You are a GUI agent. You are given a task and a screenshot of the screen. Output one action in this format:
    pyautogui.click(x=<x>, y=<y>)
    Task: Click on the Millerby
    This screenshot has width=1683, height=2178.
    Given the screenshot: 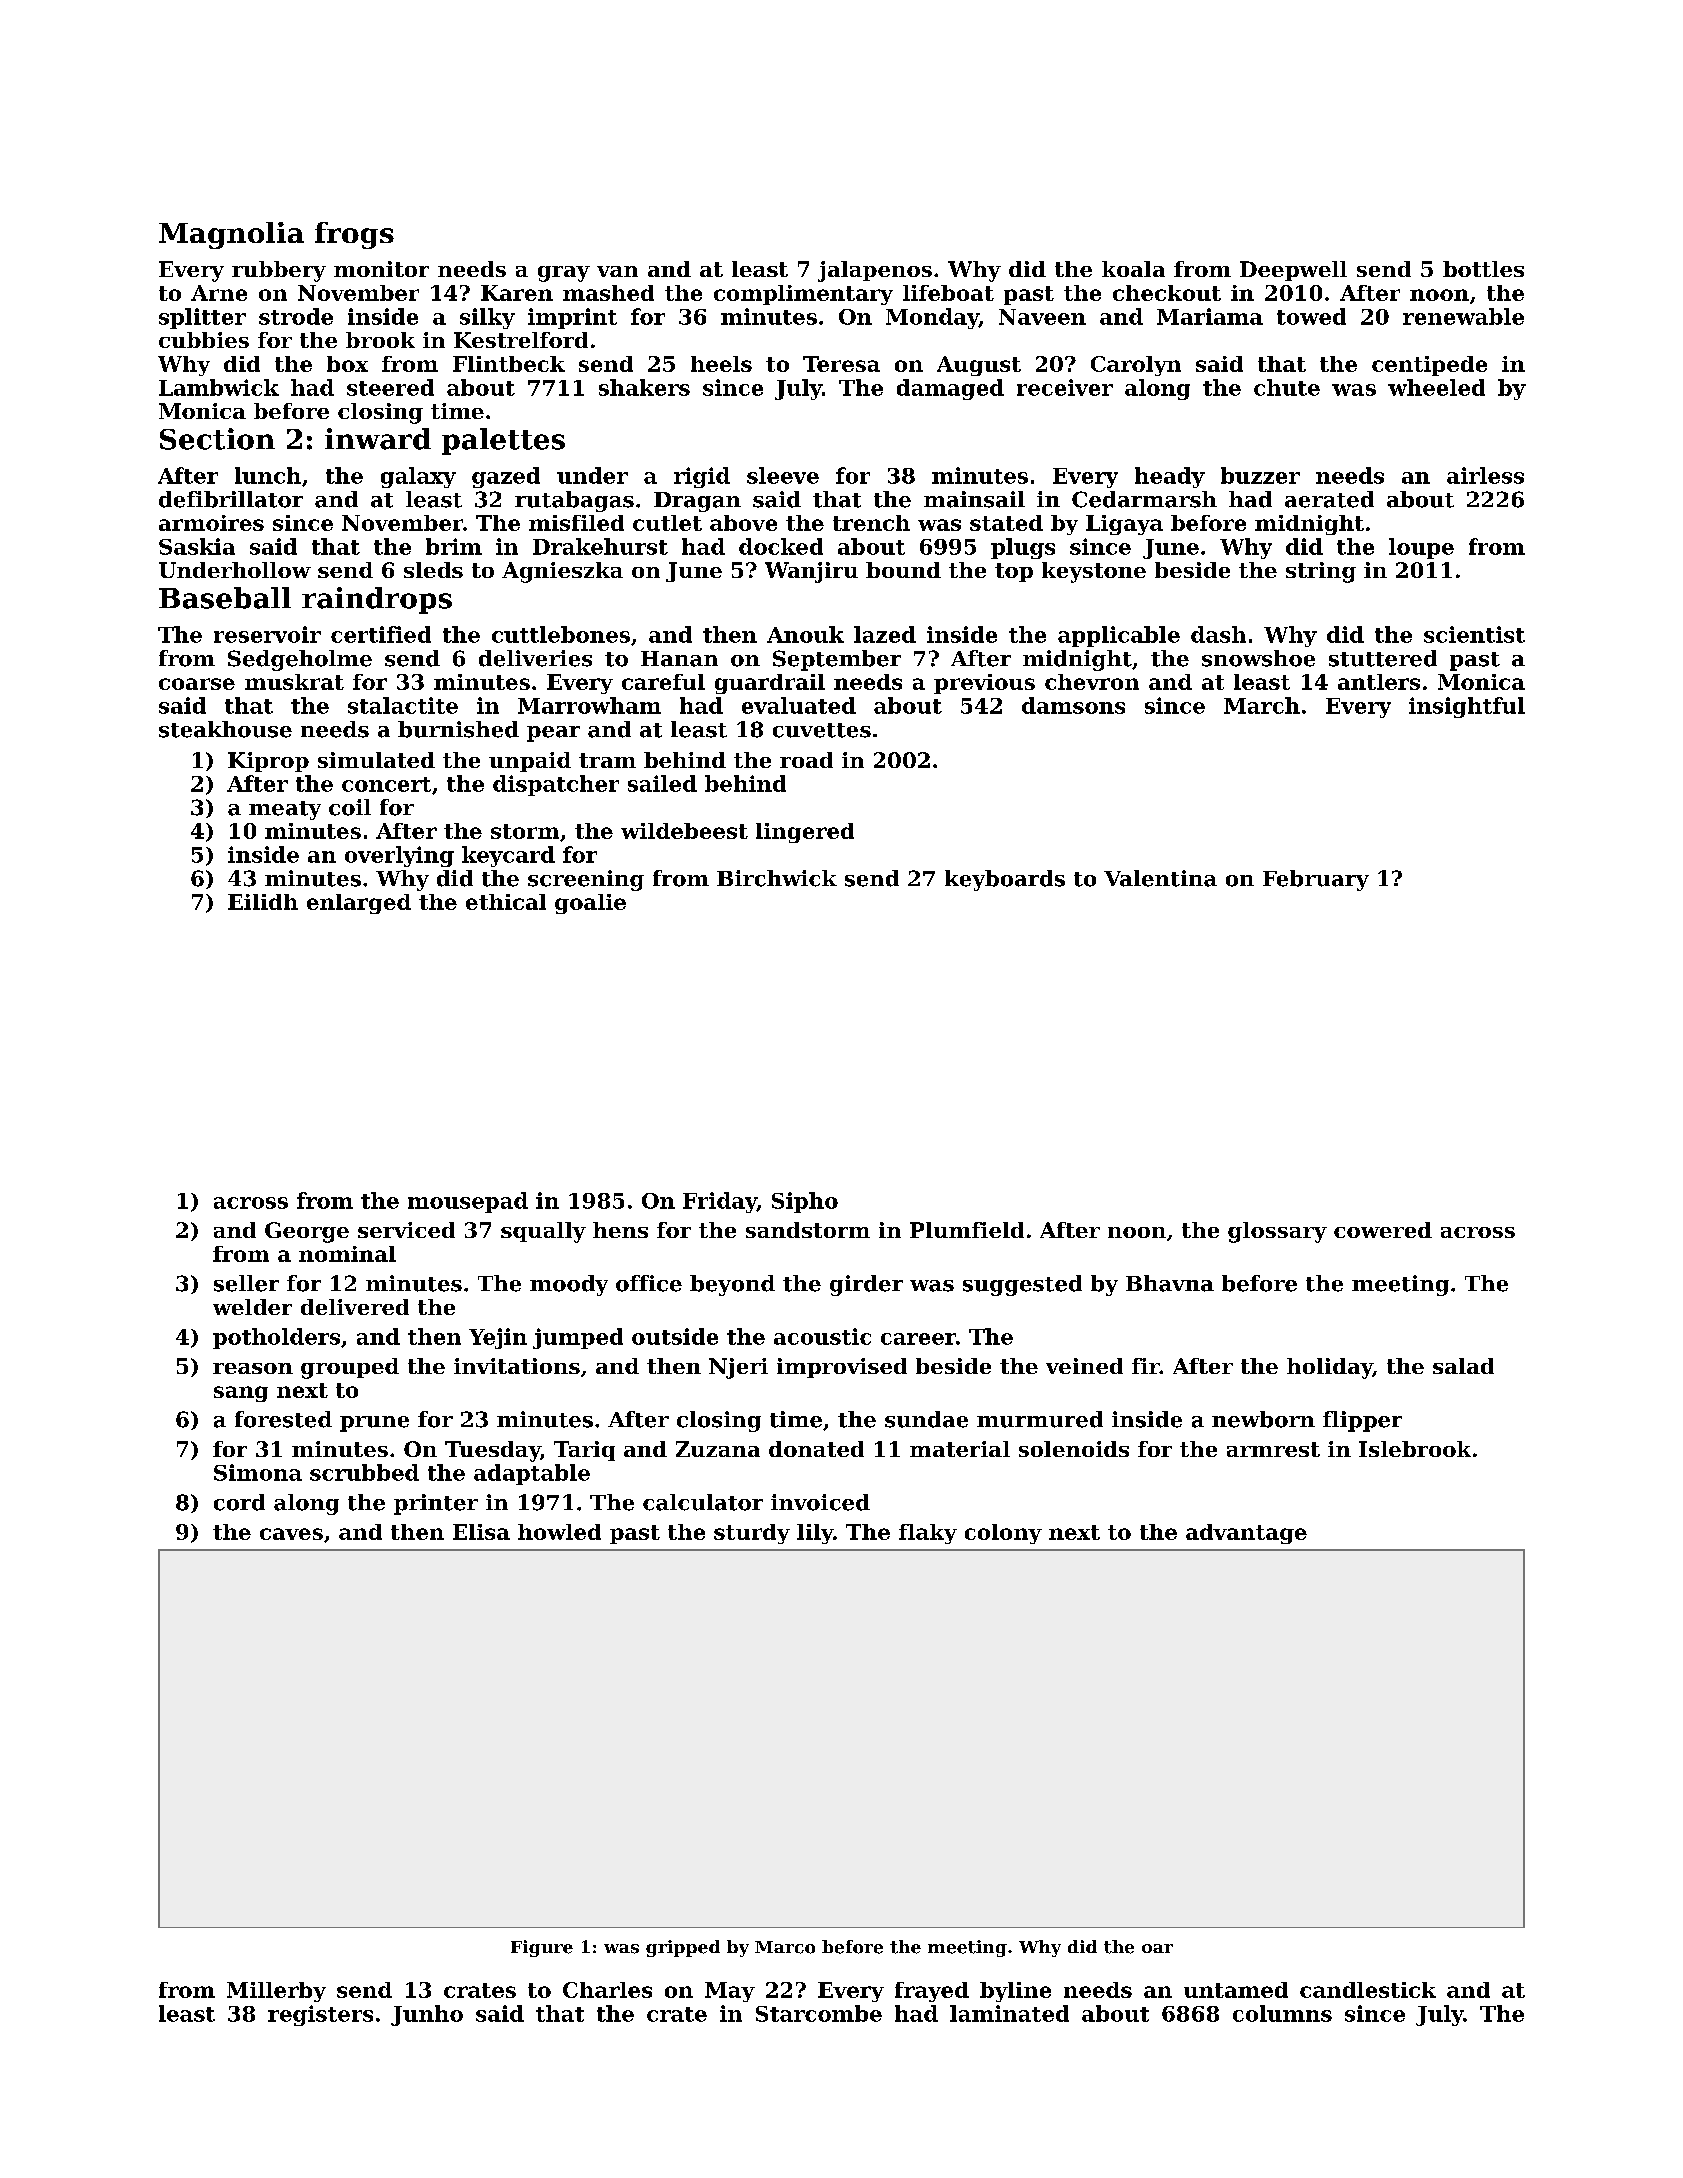 What is the action you would take?
    pyautogui.click(x=276, y=1992)
